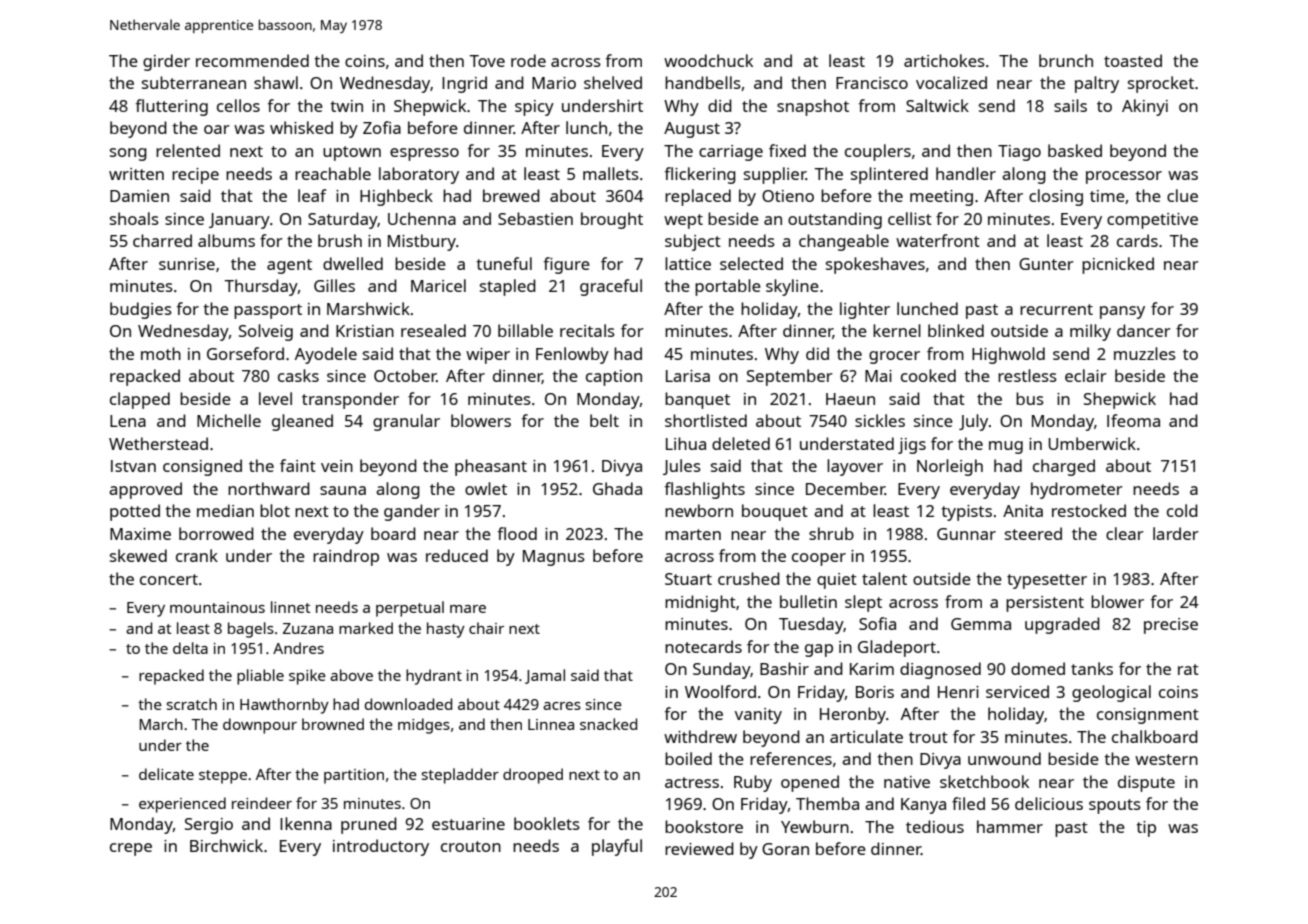  I want to click on rode, so click(528, 60).
